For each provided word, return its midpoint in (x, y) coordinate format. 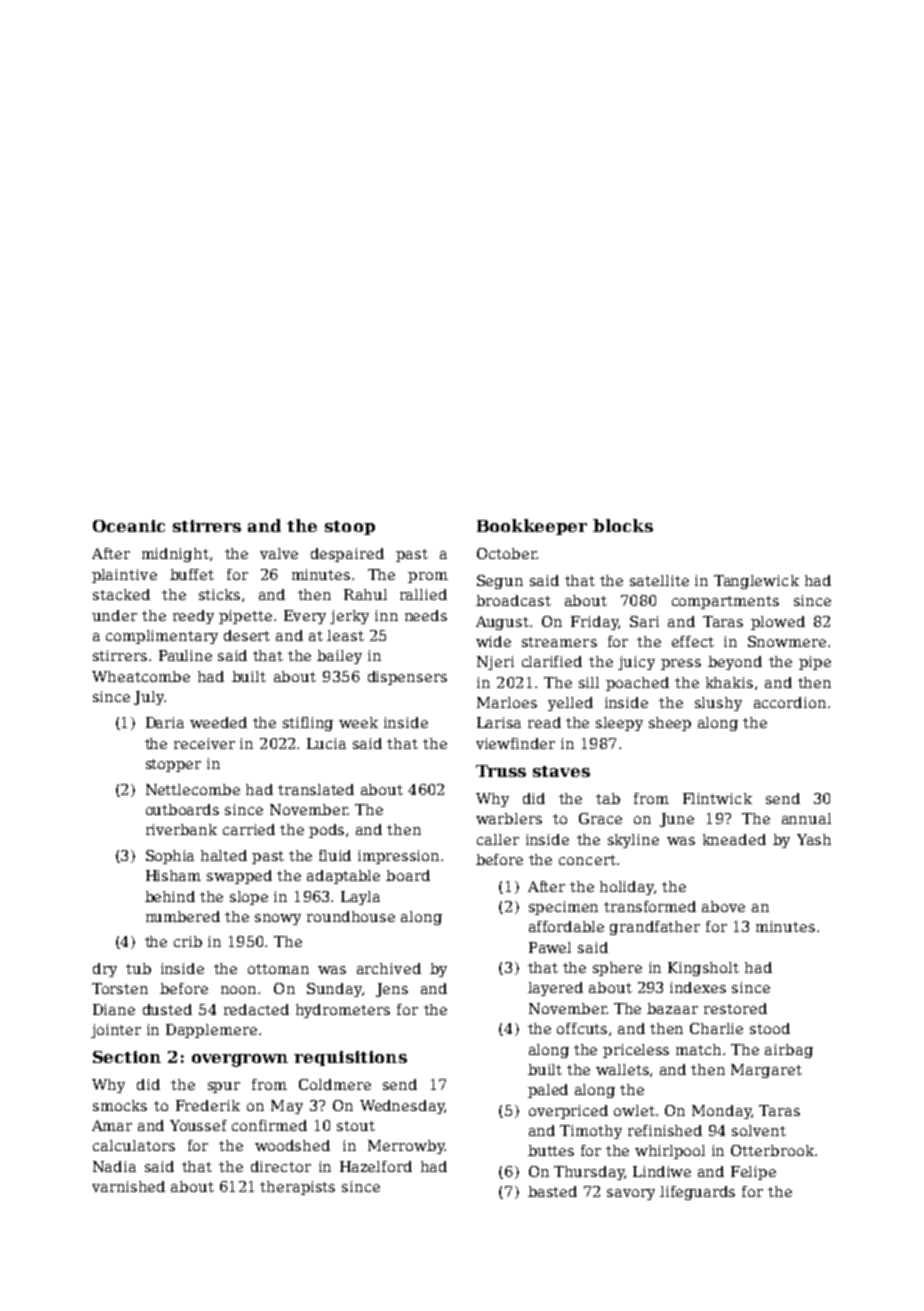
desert (247, 635)
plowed (778, 623)
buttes (551, 1150)
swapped (239, 877)
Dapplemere (211, 1031)
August (502, 623)
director (281, 1166)
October (507, 553)
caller (498, 839)
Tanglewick (756, 582)
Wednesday (402, 1107)
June (677, 820)
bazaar (672, 1008)
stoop (350, 528)
